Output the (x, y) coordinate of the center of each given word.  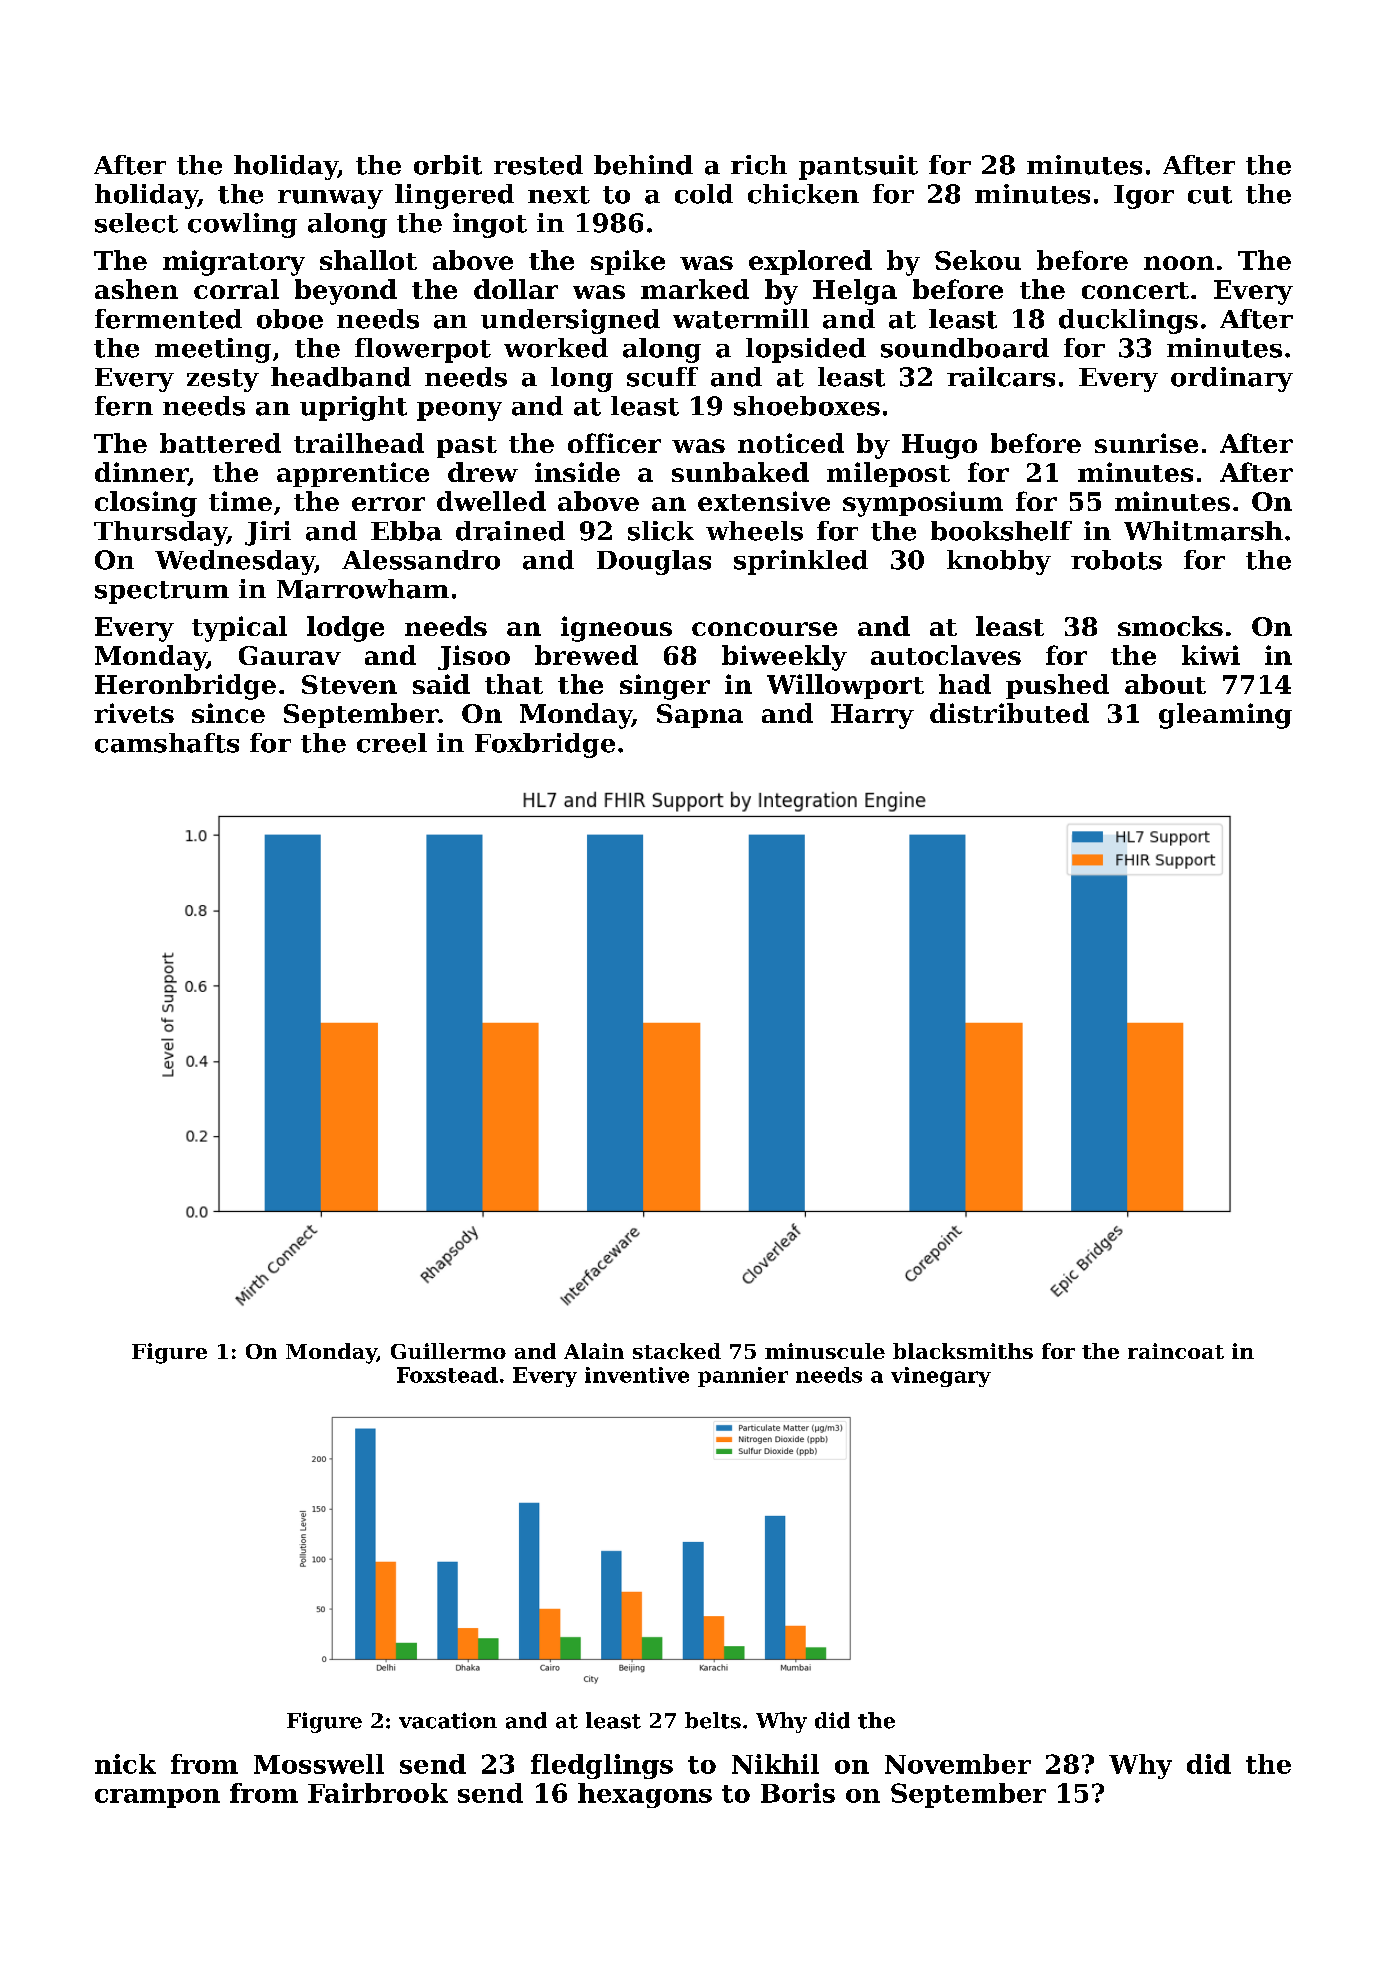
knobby (999, 562)
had (965, 684)
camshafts (167, 743)
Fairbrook (378, 1793)
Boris (798, 1793)
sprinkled (801, 562)
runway (330, 199)
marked (695, 289)
